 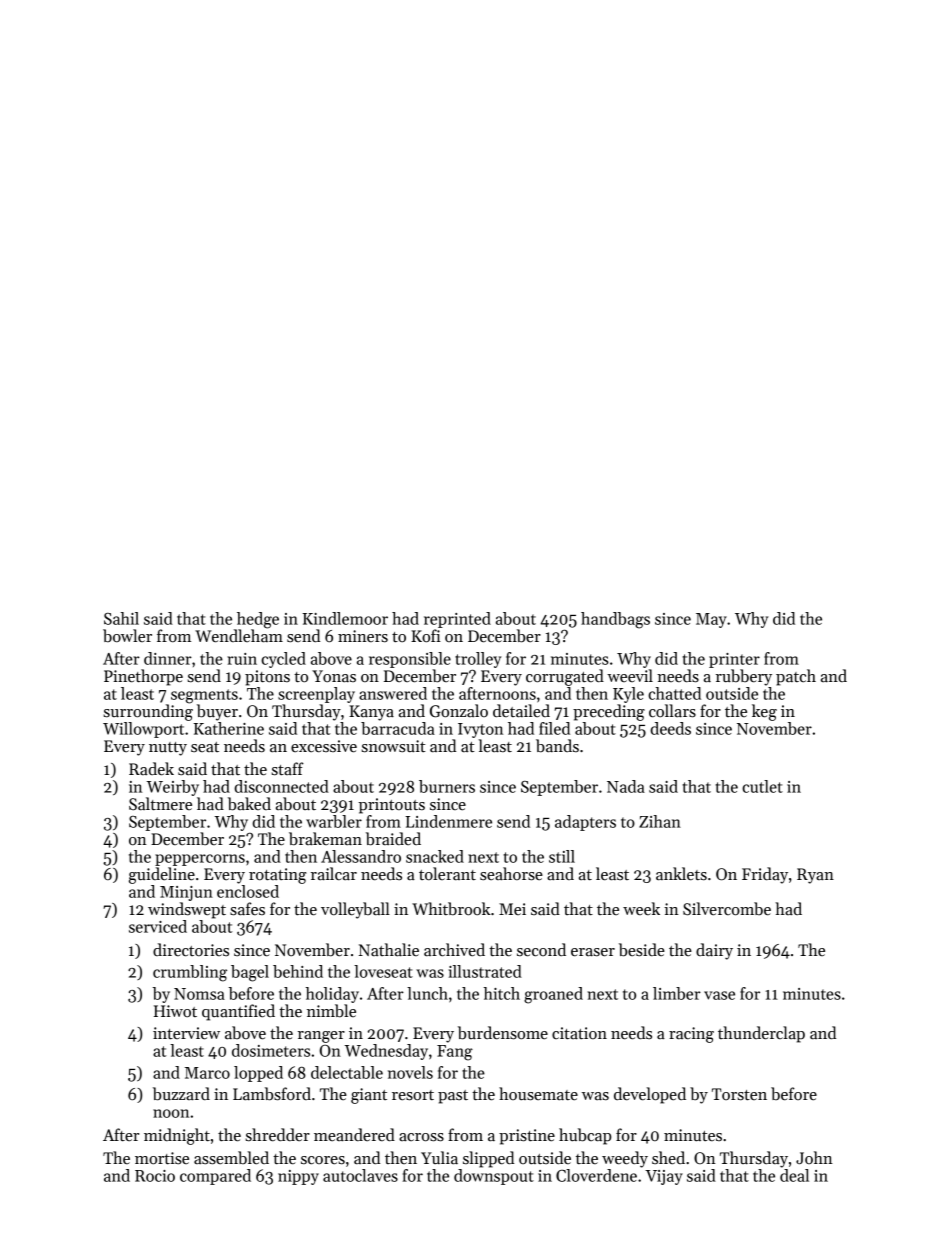 I want to click on Sahil, so click(x=121, y=618).
